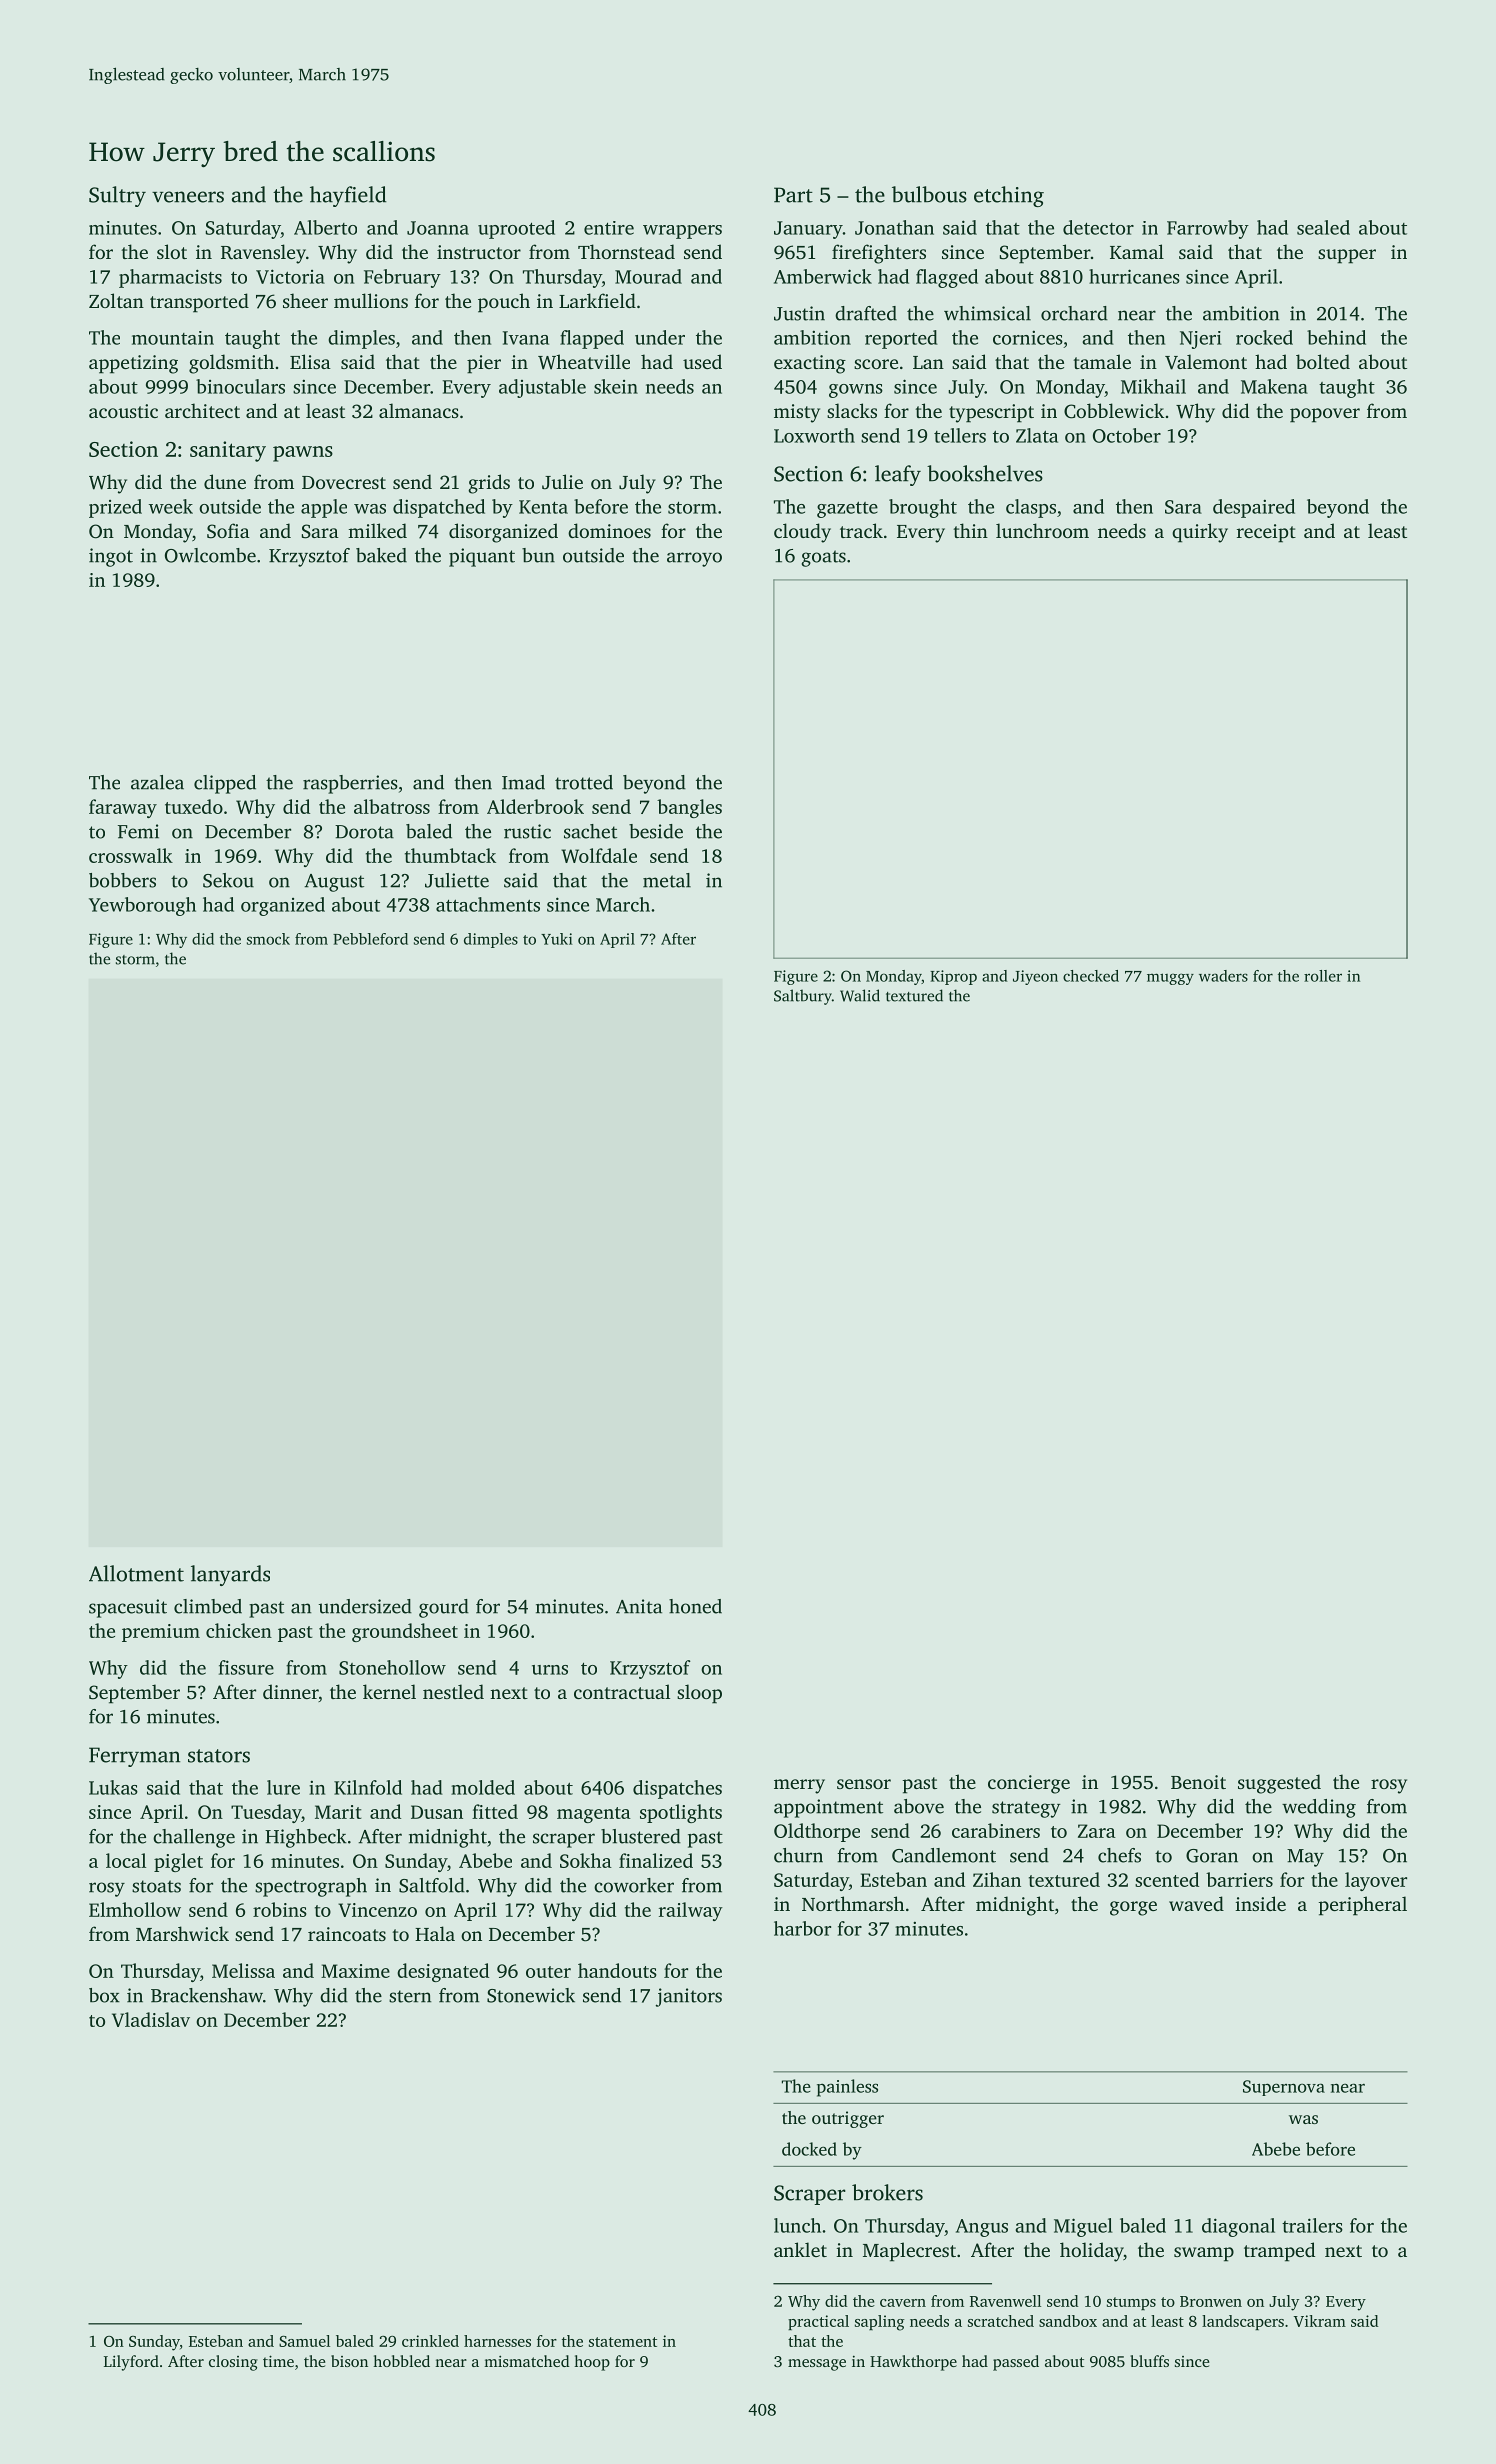 Image resolution: width=1496 pixels, height=2464 pixels. I want to click on February, so click(402, 278).
